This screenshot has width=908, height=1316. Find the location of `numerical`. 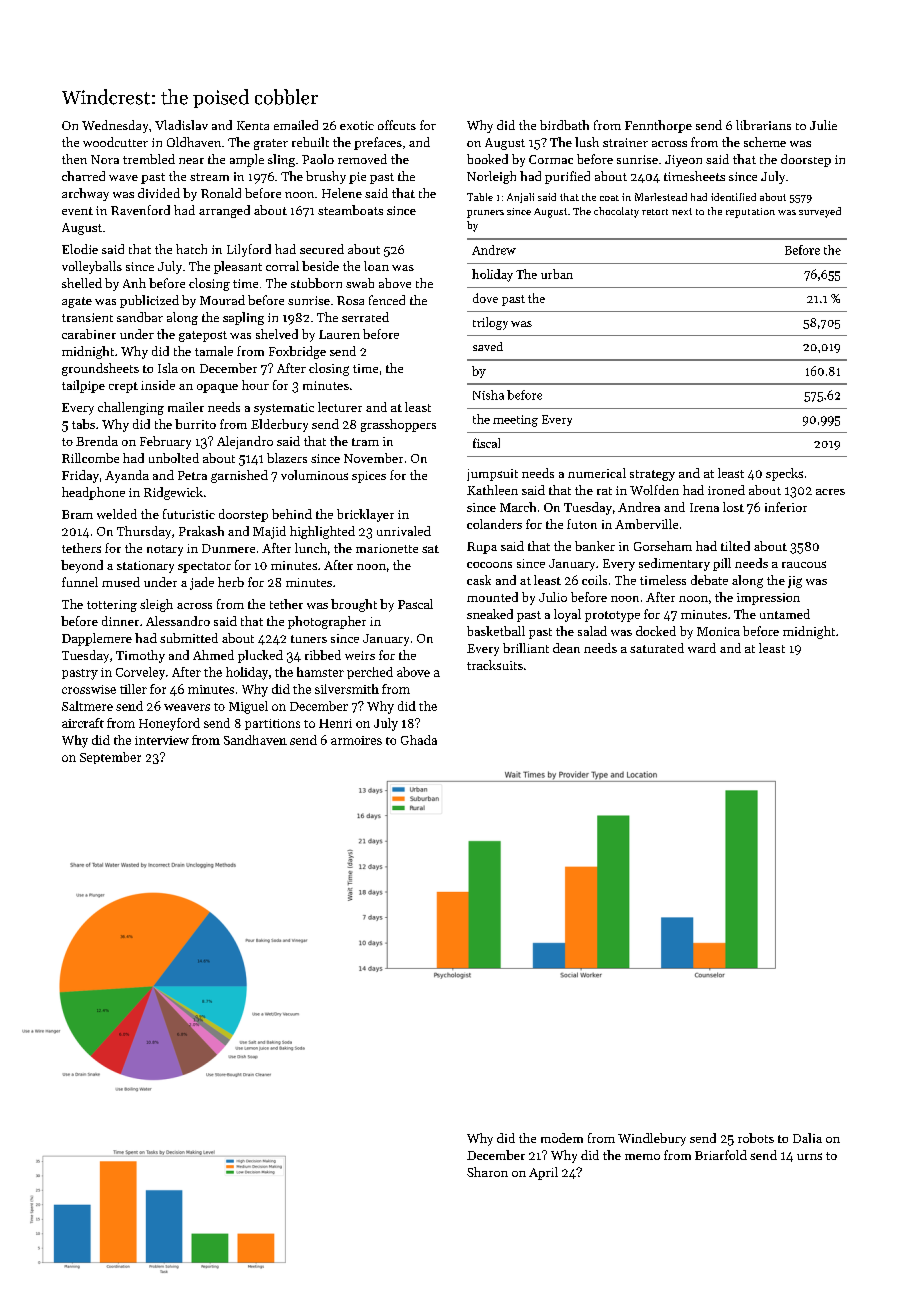

numerical is located at coordinates (597, 473).
